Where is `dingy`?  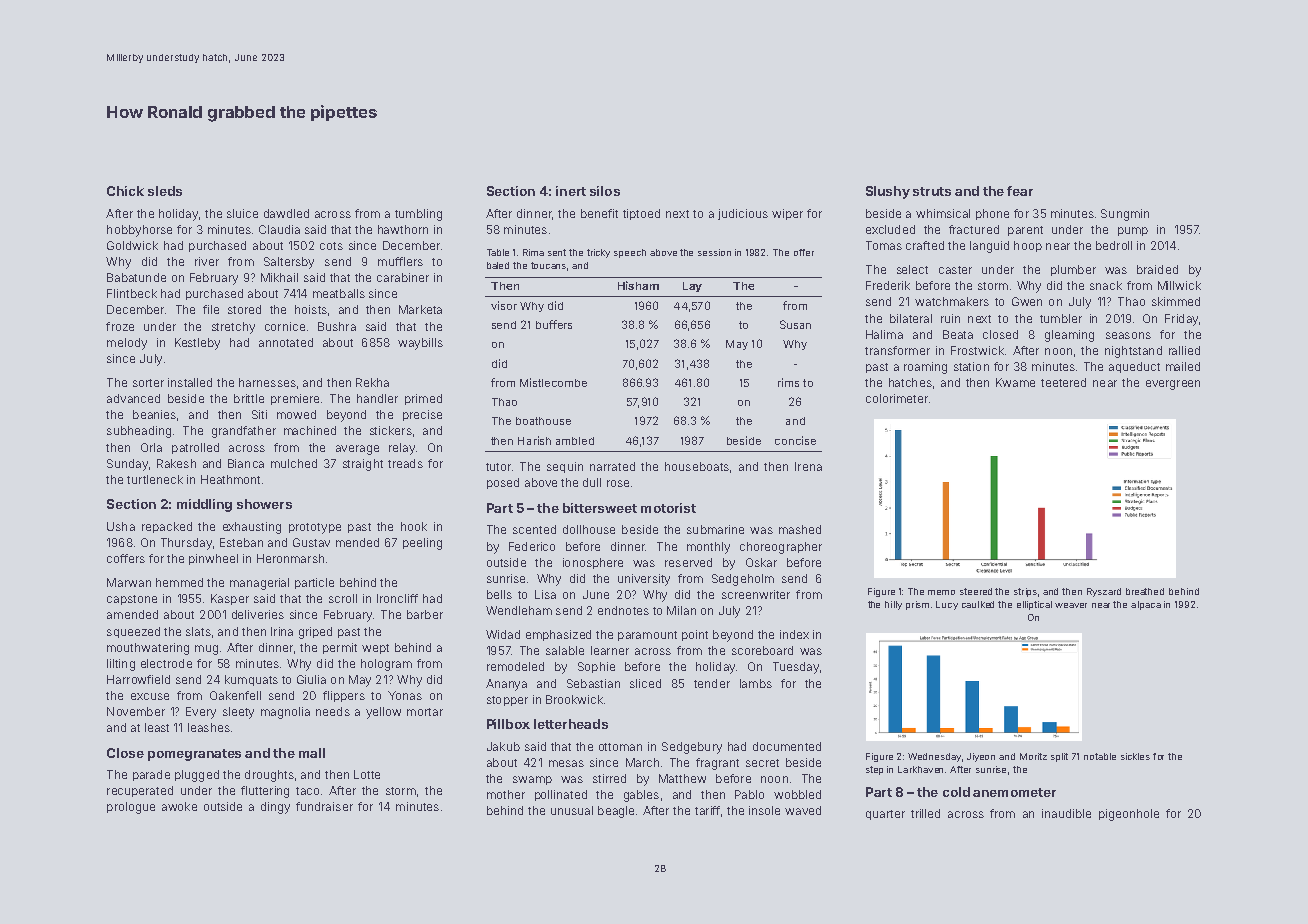 dingy is located at coordinates (275, 808).
